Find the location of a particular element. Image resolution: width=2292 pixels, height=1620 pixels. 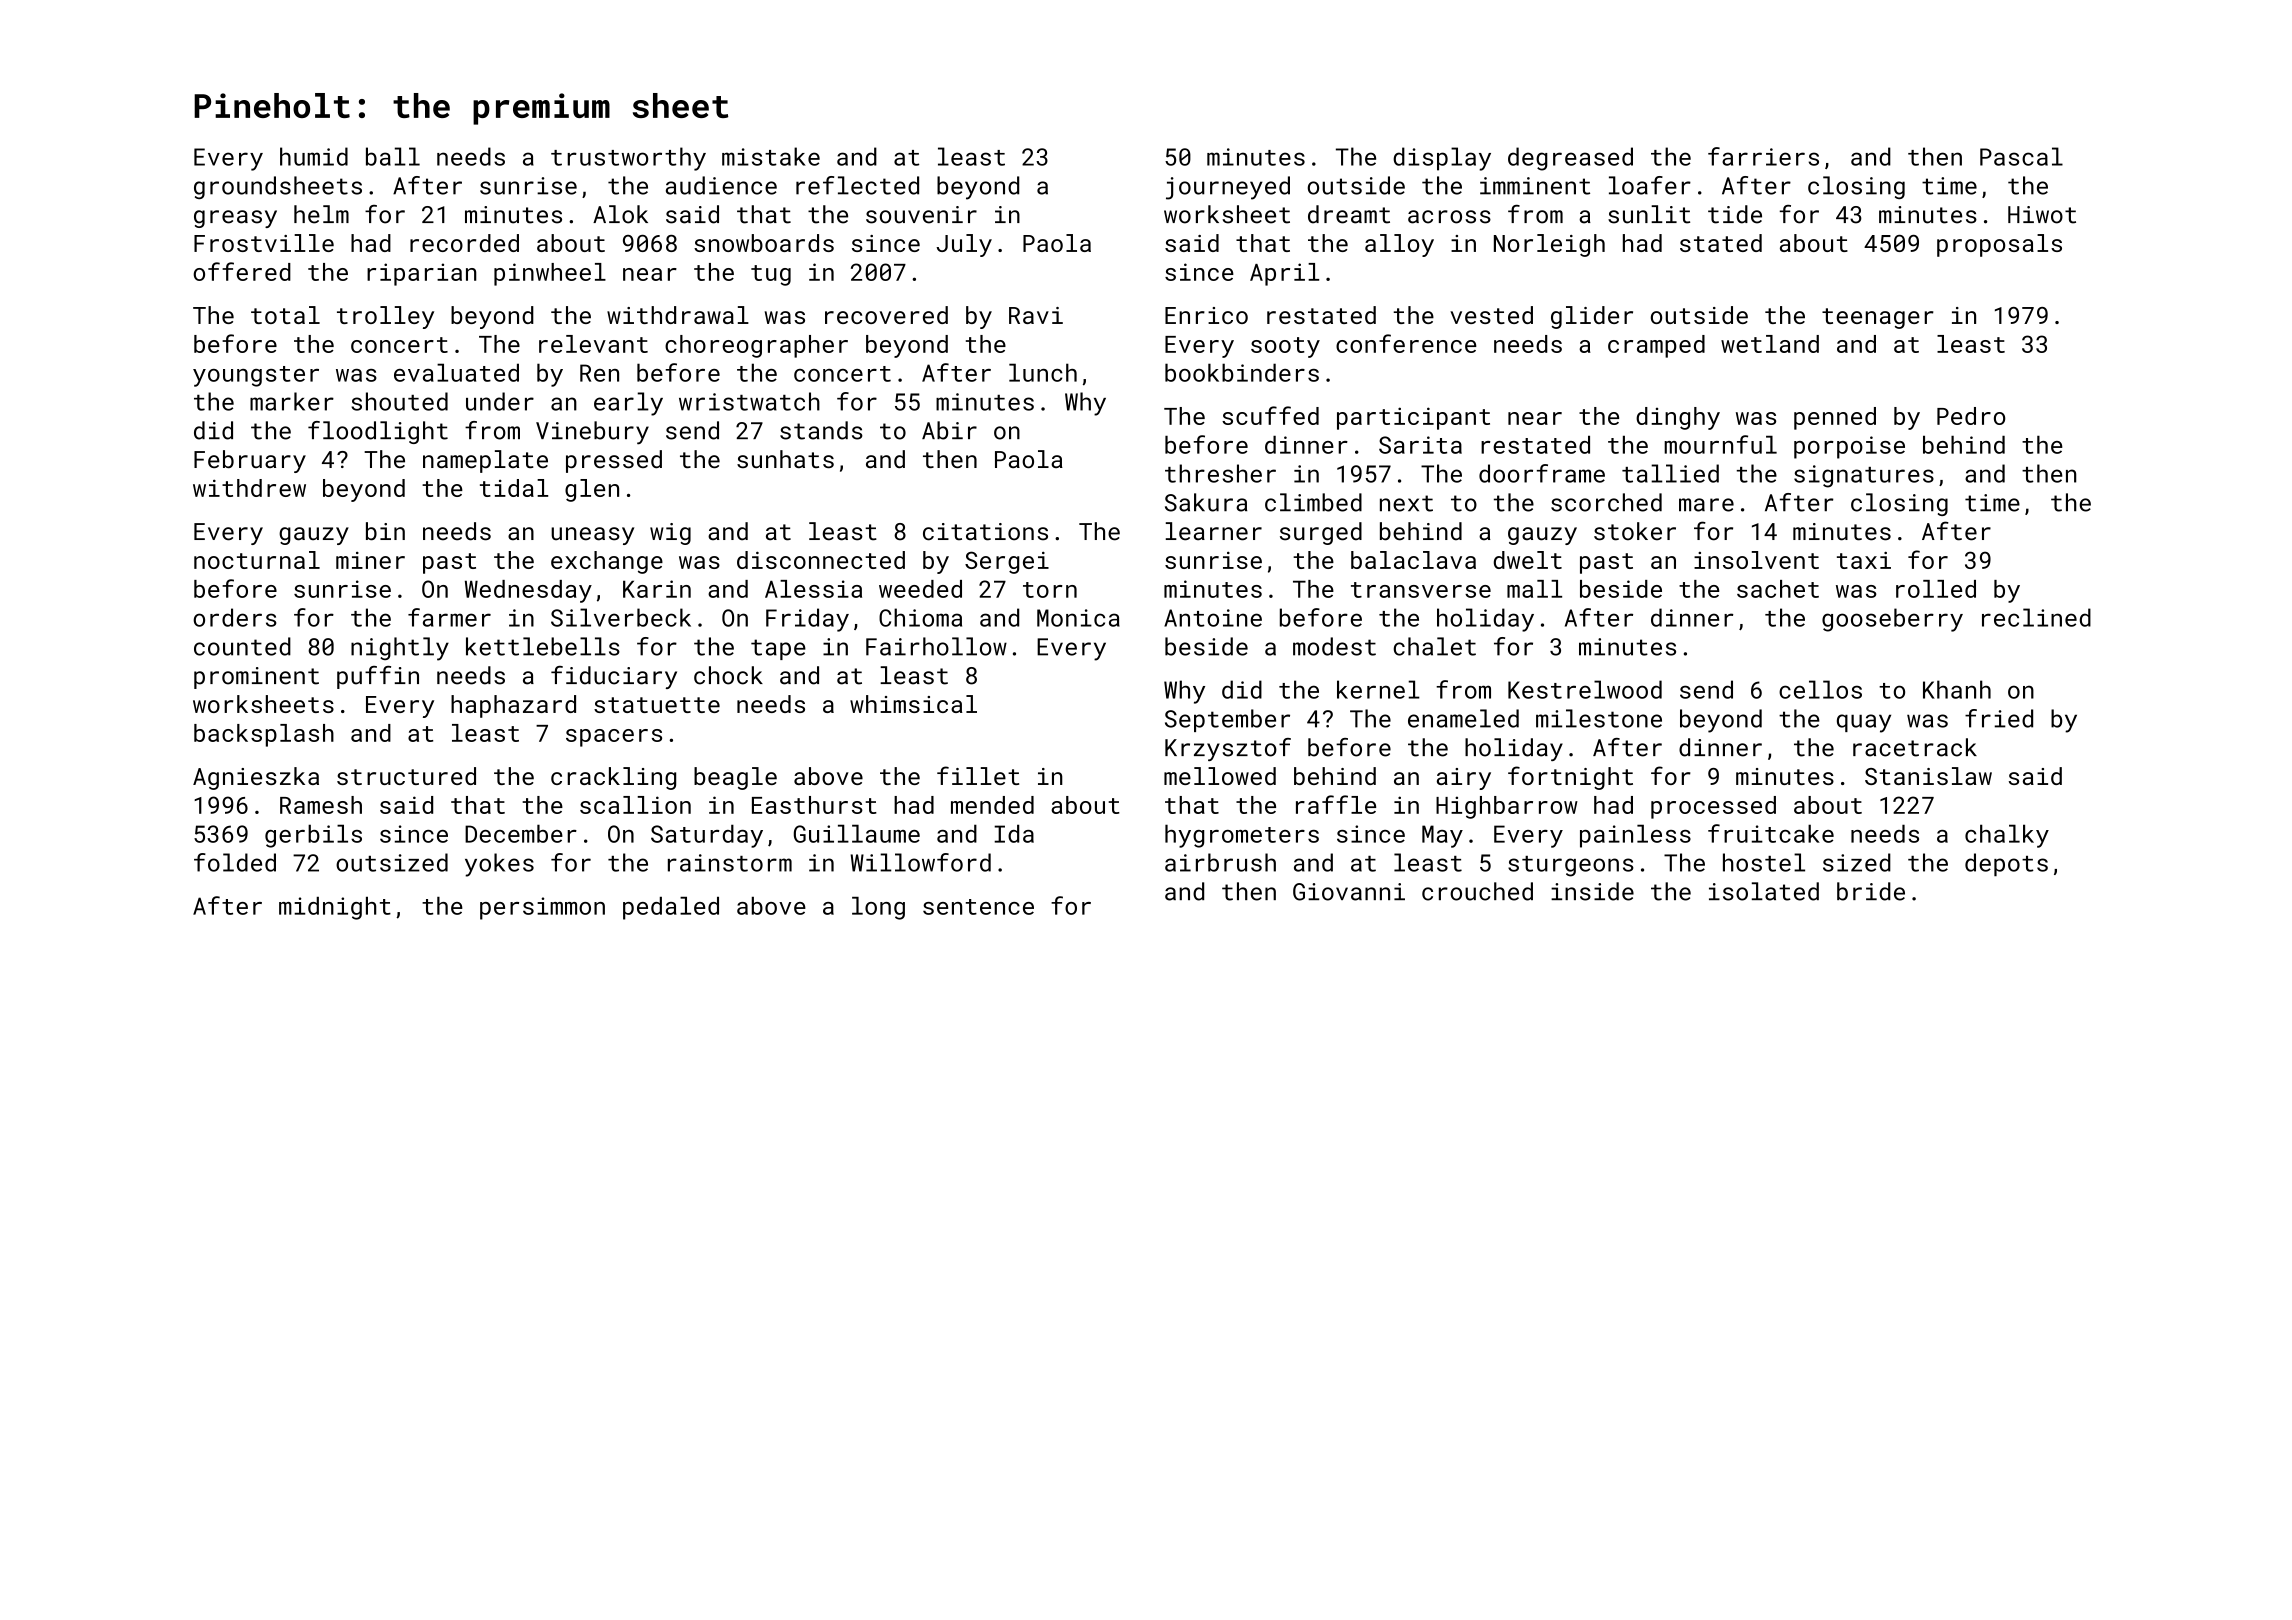

persimmon is located at coordinates (542, 908).
